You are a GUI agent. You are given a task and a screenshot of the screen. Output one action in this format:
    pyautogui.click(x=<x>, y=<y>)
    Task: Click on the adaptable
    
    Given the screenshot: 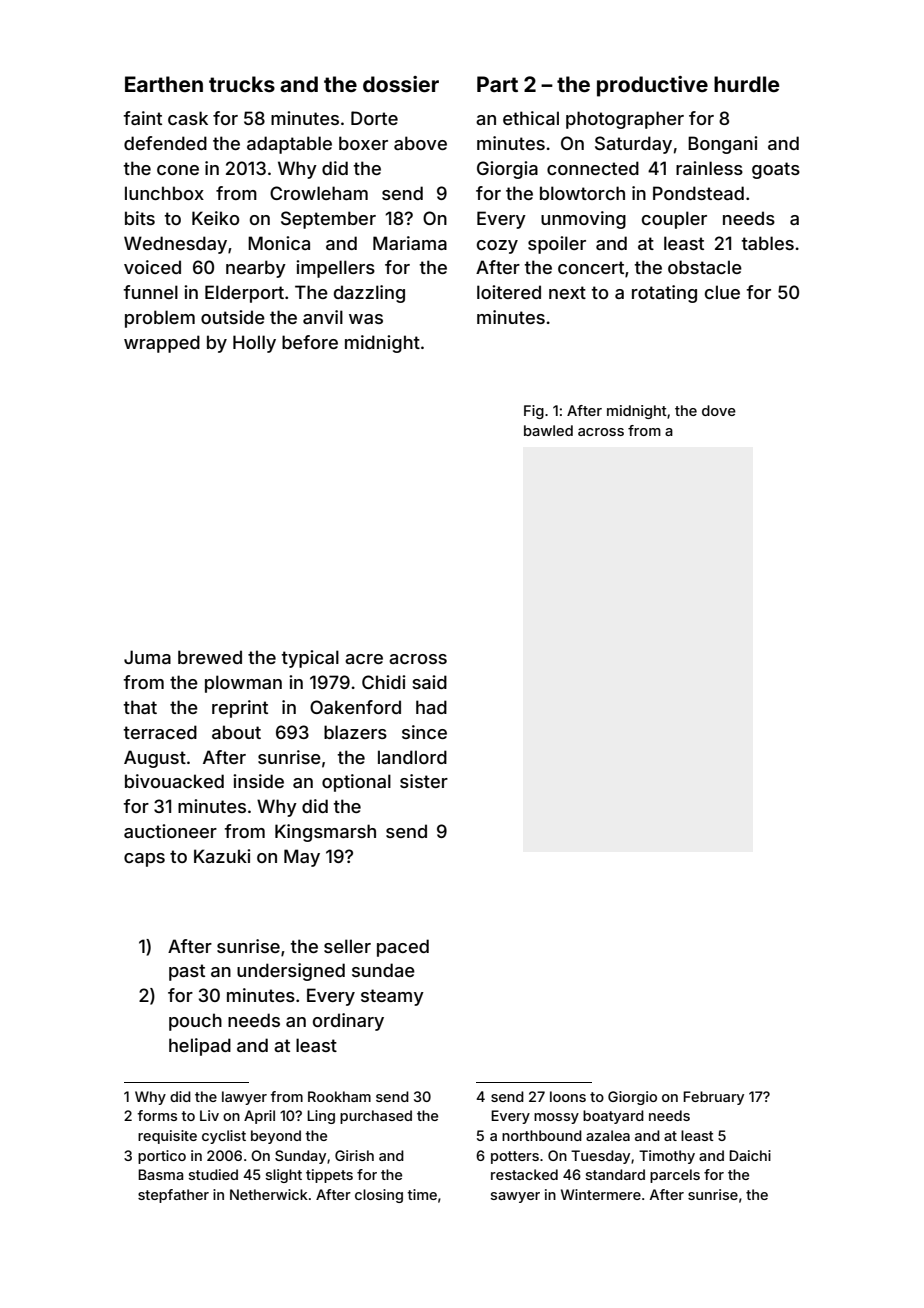 What is the action you would take?
    pyautogui.click(x=289, y=145)
